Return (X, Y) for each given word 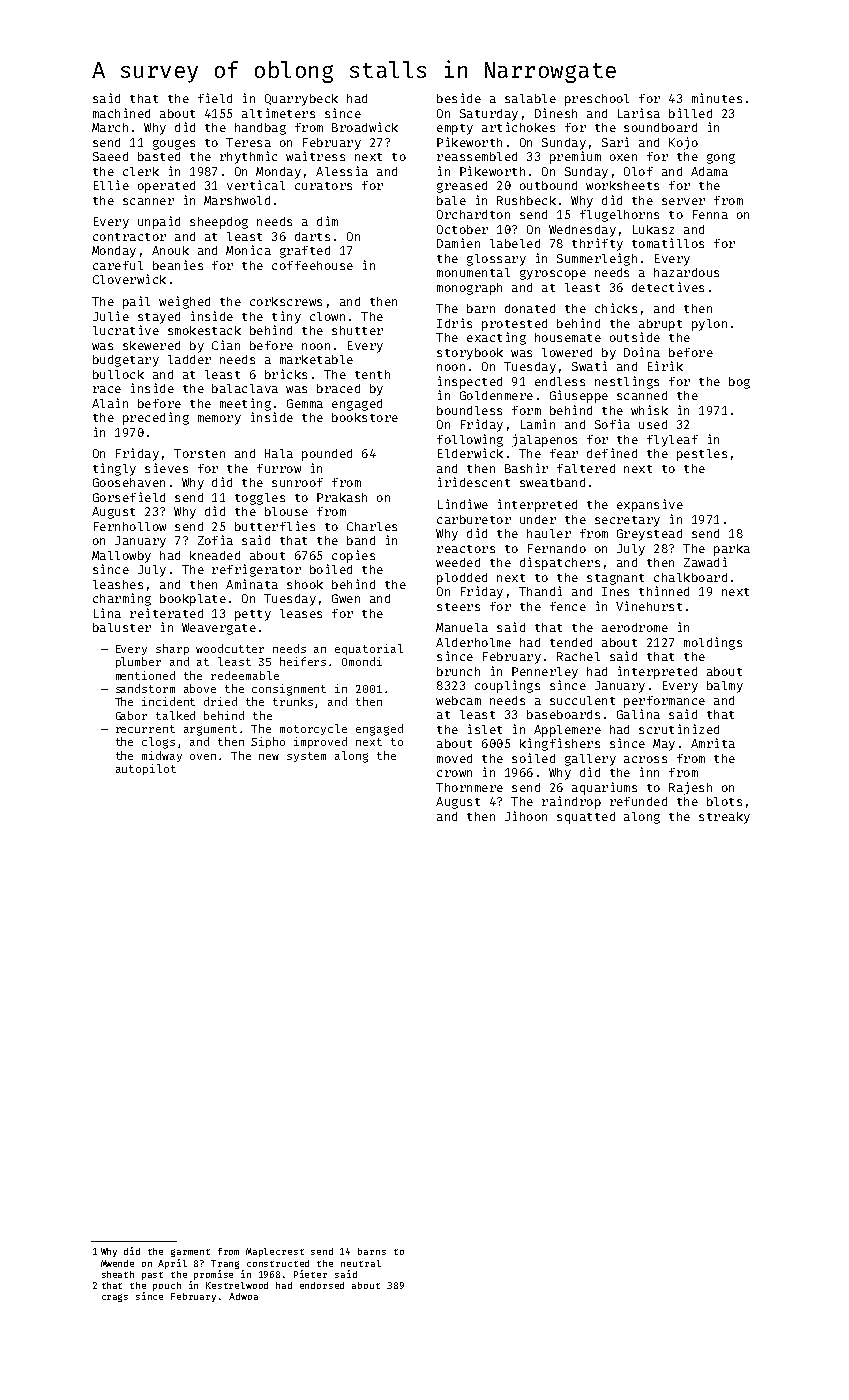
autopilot (146, 769)
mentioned (145, 675)
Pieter (310, 1274)
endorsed (322, 1285)
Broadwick (365, 127)
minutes (717, 98)
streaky (724, 818)
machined (121, 113)
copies (353, 556)
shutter (357, 330)
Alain (110, 403)
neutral (361, 1263)
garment (190, 1253)
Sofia (612, 424)
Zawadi (705, 562)
